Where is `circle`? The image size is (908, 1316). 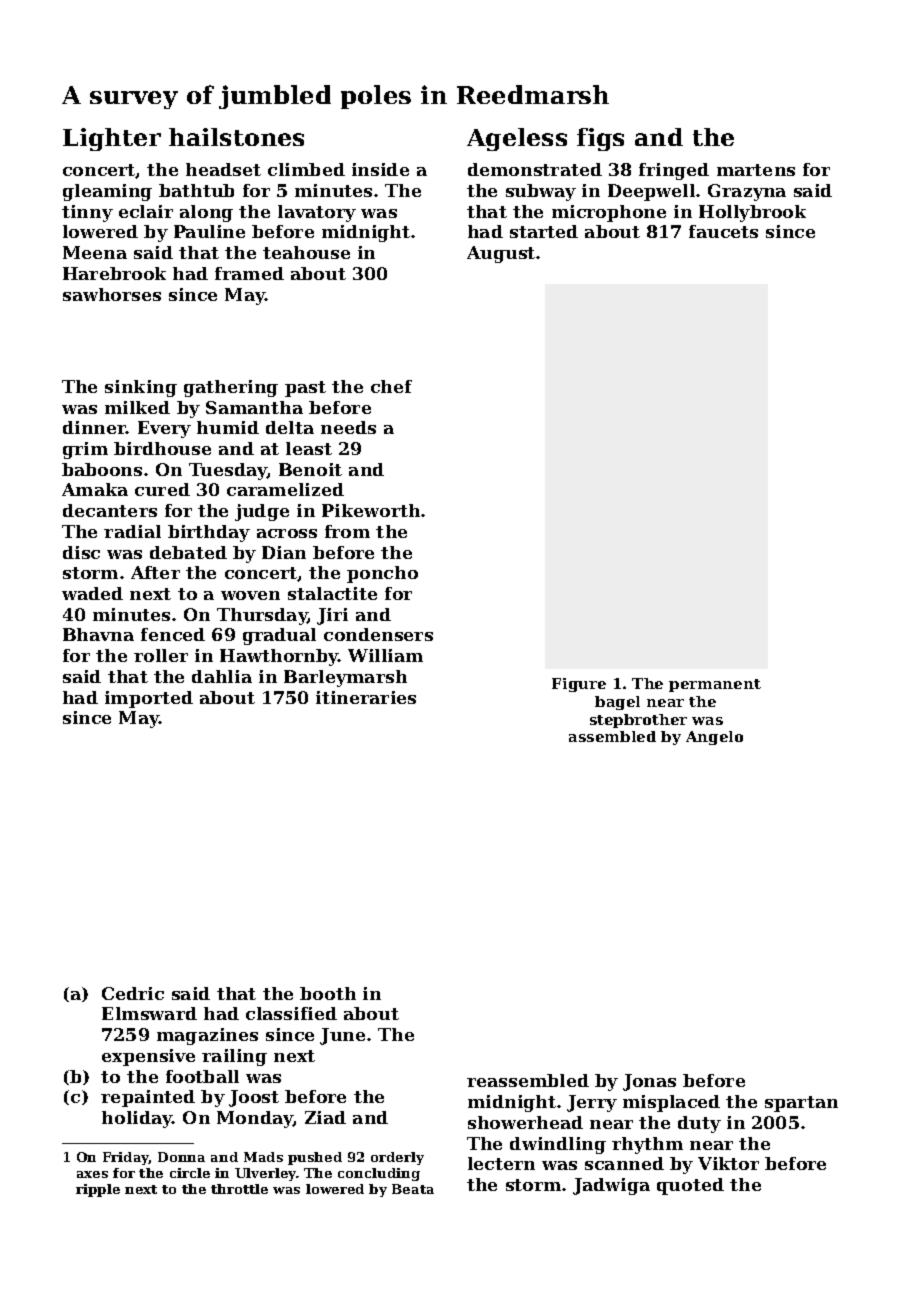
circle is located at coordinates (190, 1173).
